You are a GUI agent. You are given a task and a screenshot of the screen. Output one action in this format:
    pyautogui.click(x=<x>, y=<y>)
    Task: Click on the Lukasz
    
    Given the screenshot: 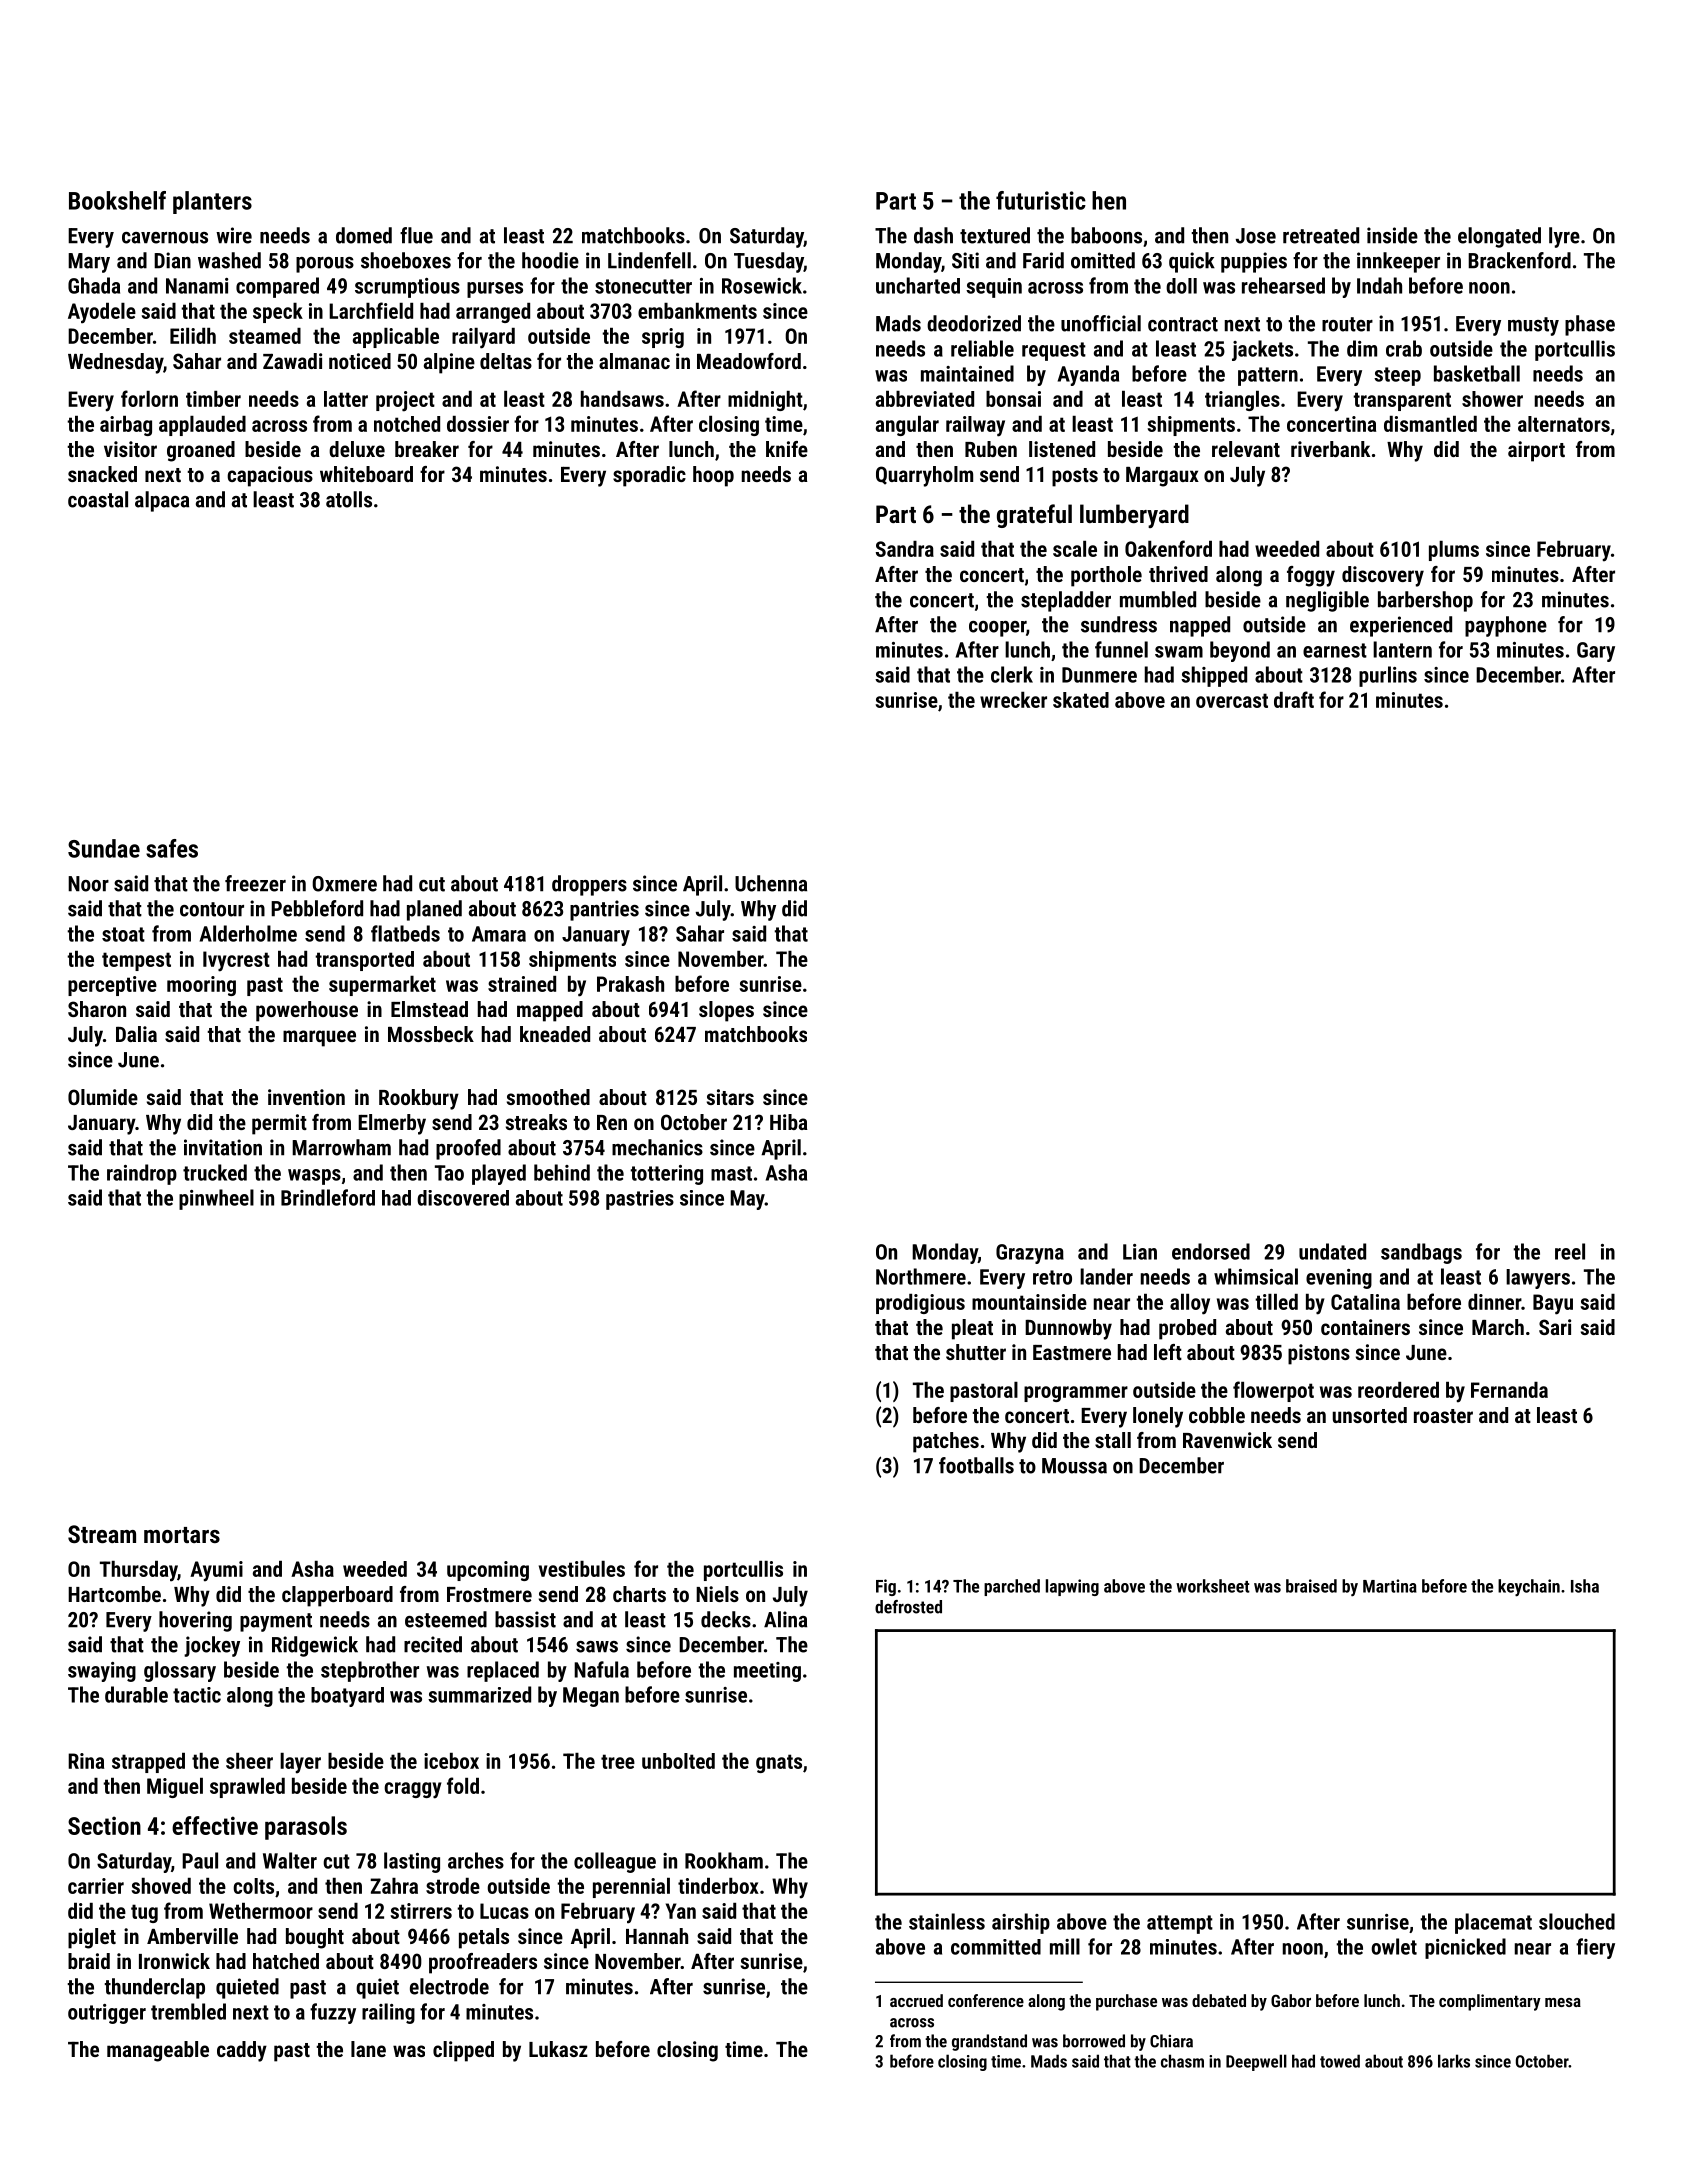 What is the action you would take?
    pyautogui.click(x=558, y=2049)
